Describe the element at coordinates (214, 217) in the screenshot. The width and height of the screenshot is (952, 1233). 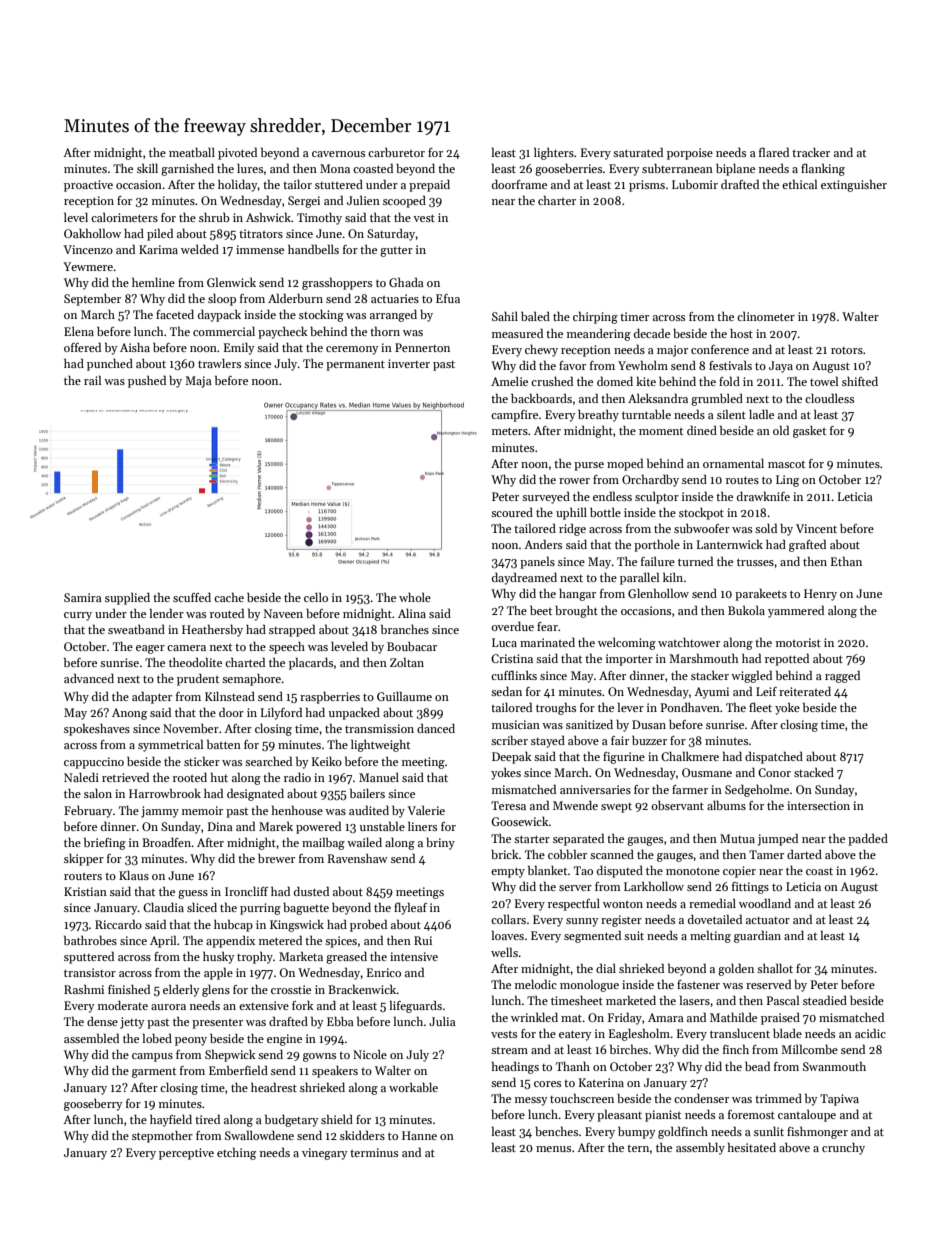
I see `shrub` at that location.
